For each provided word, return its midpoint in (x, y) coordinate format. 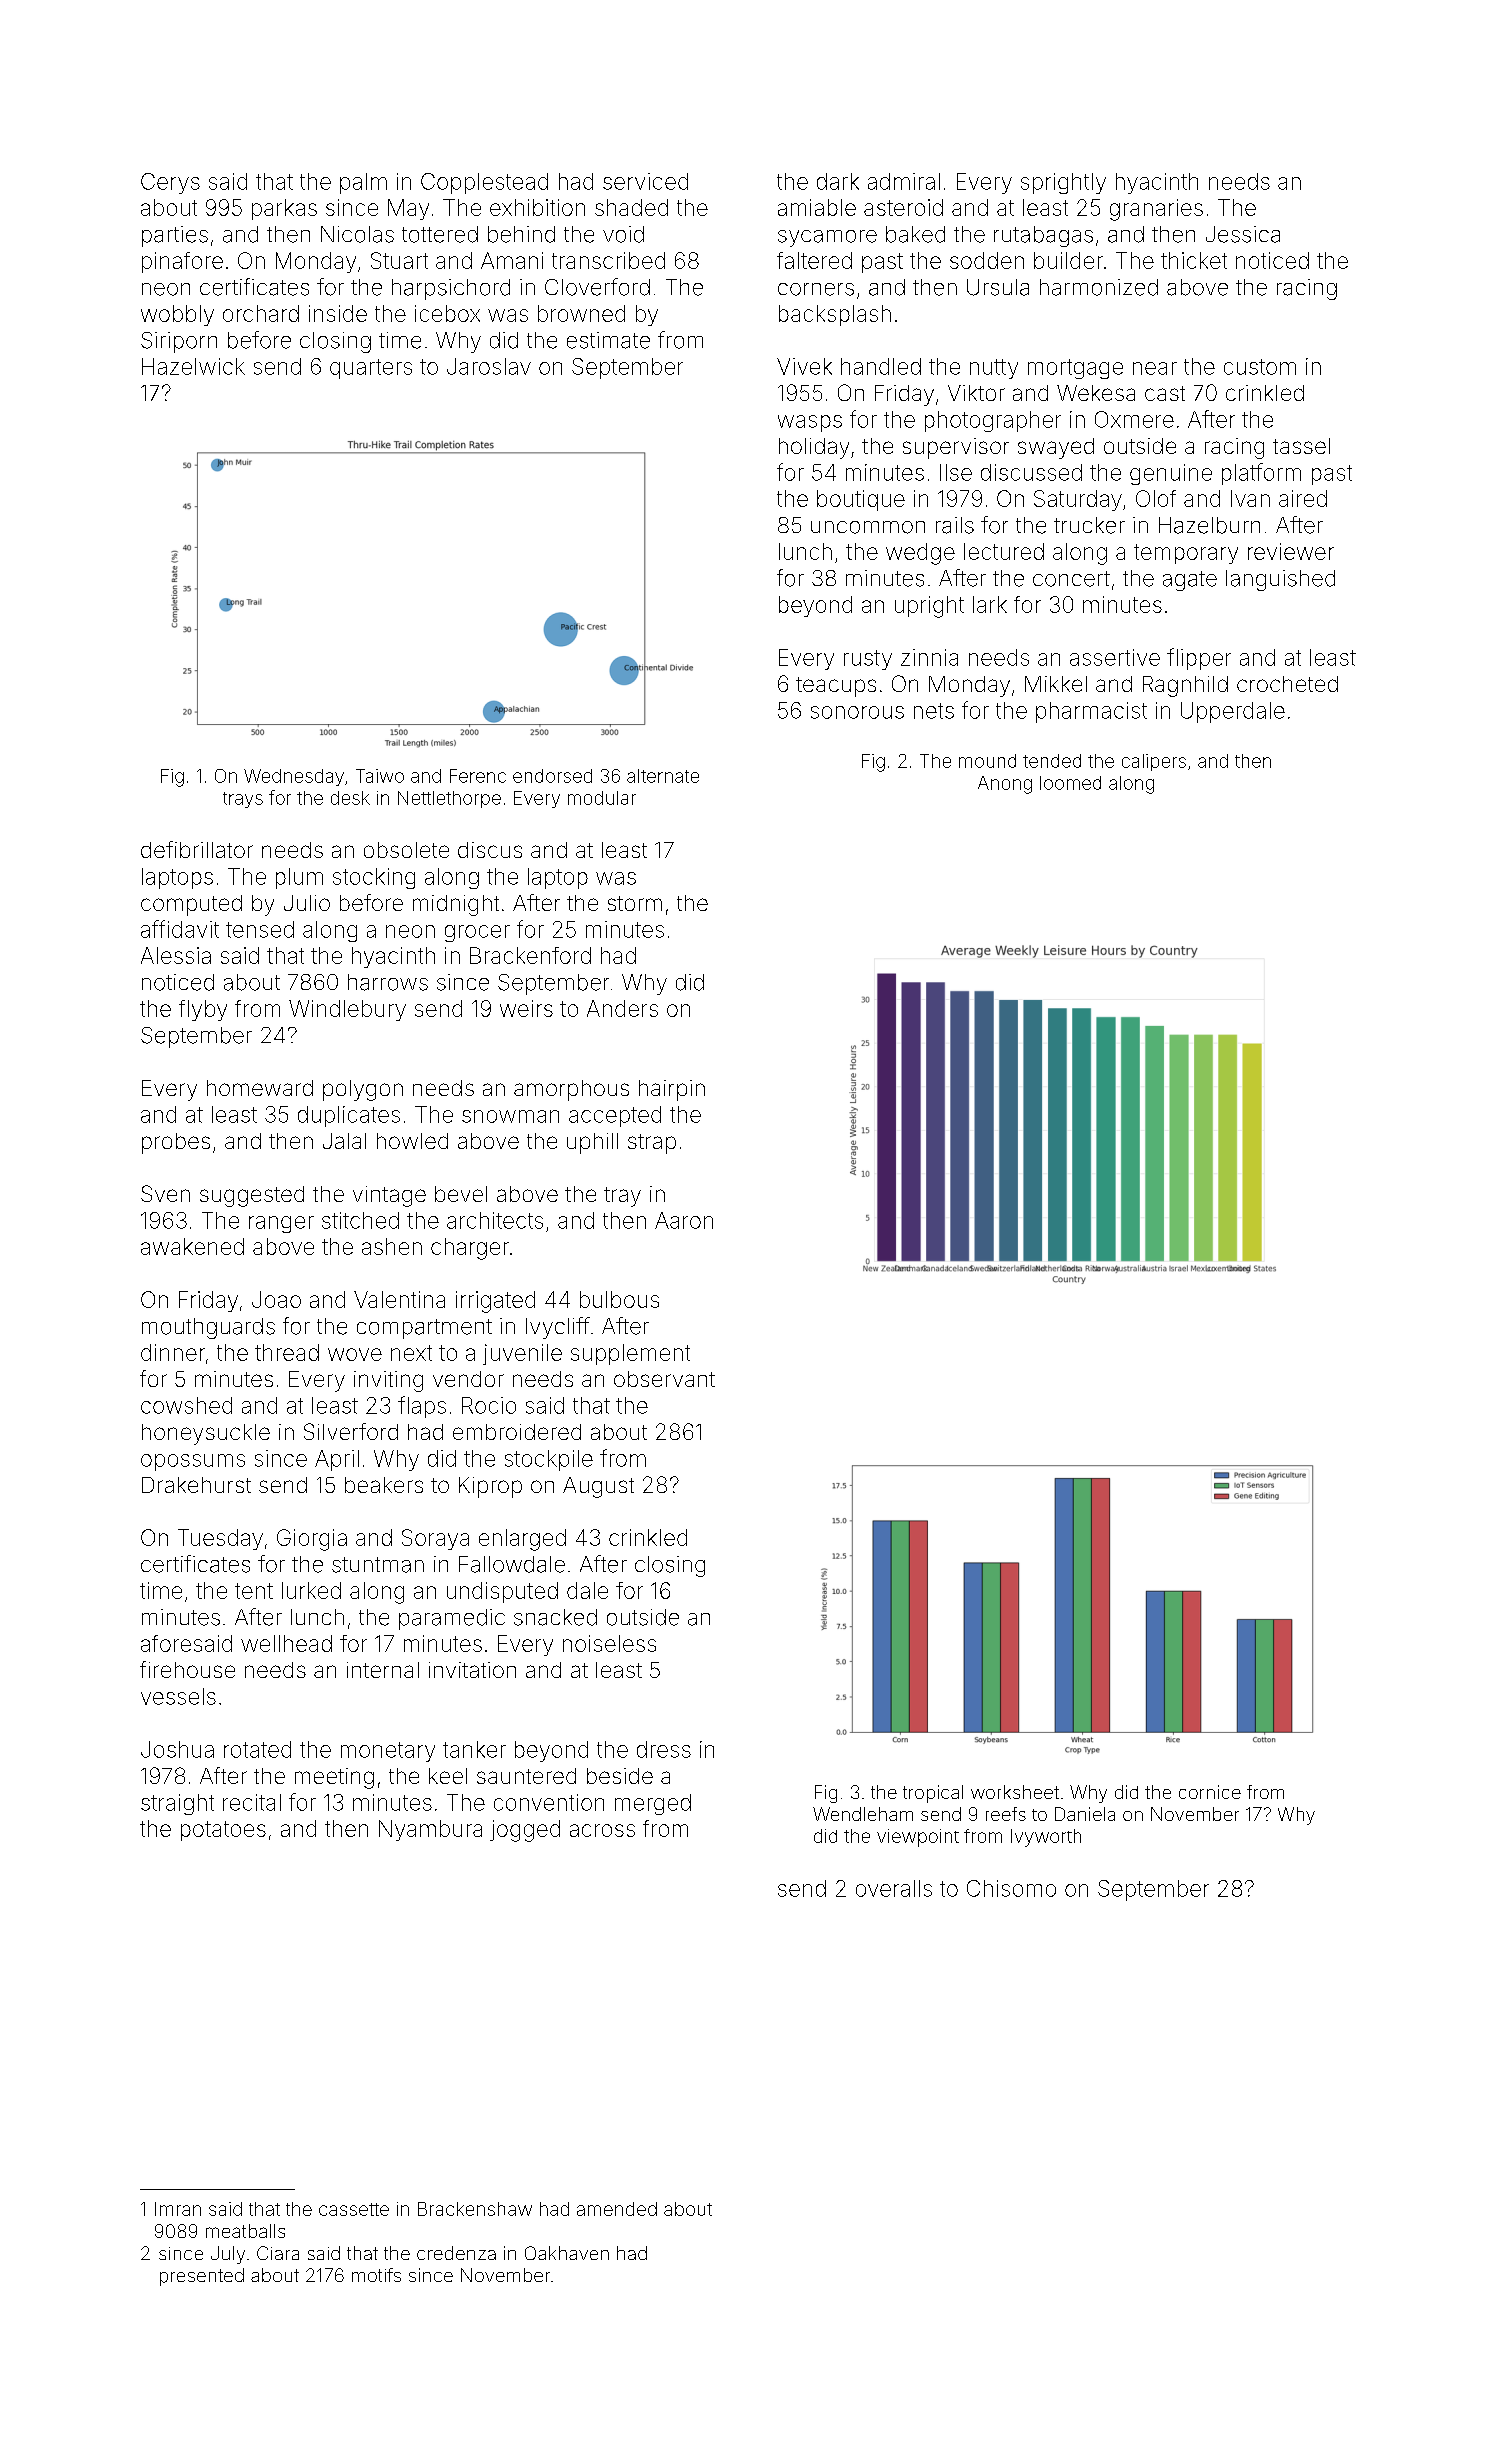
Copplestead (484, 183)
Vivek (804, 366)
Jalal (344, 1141)
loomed (1070, 783)
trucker (1089, 525)
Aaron (684, 1220)
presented (202, 2277)
